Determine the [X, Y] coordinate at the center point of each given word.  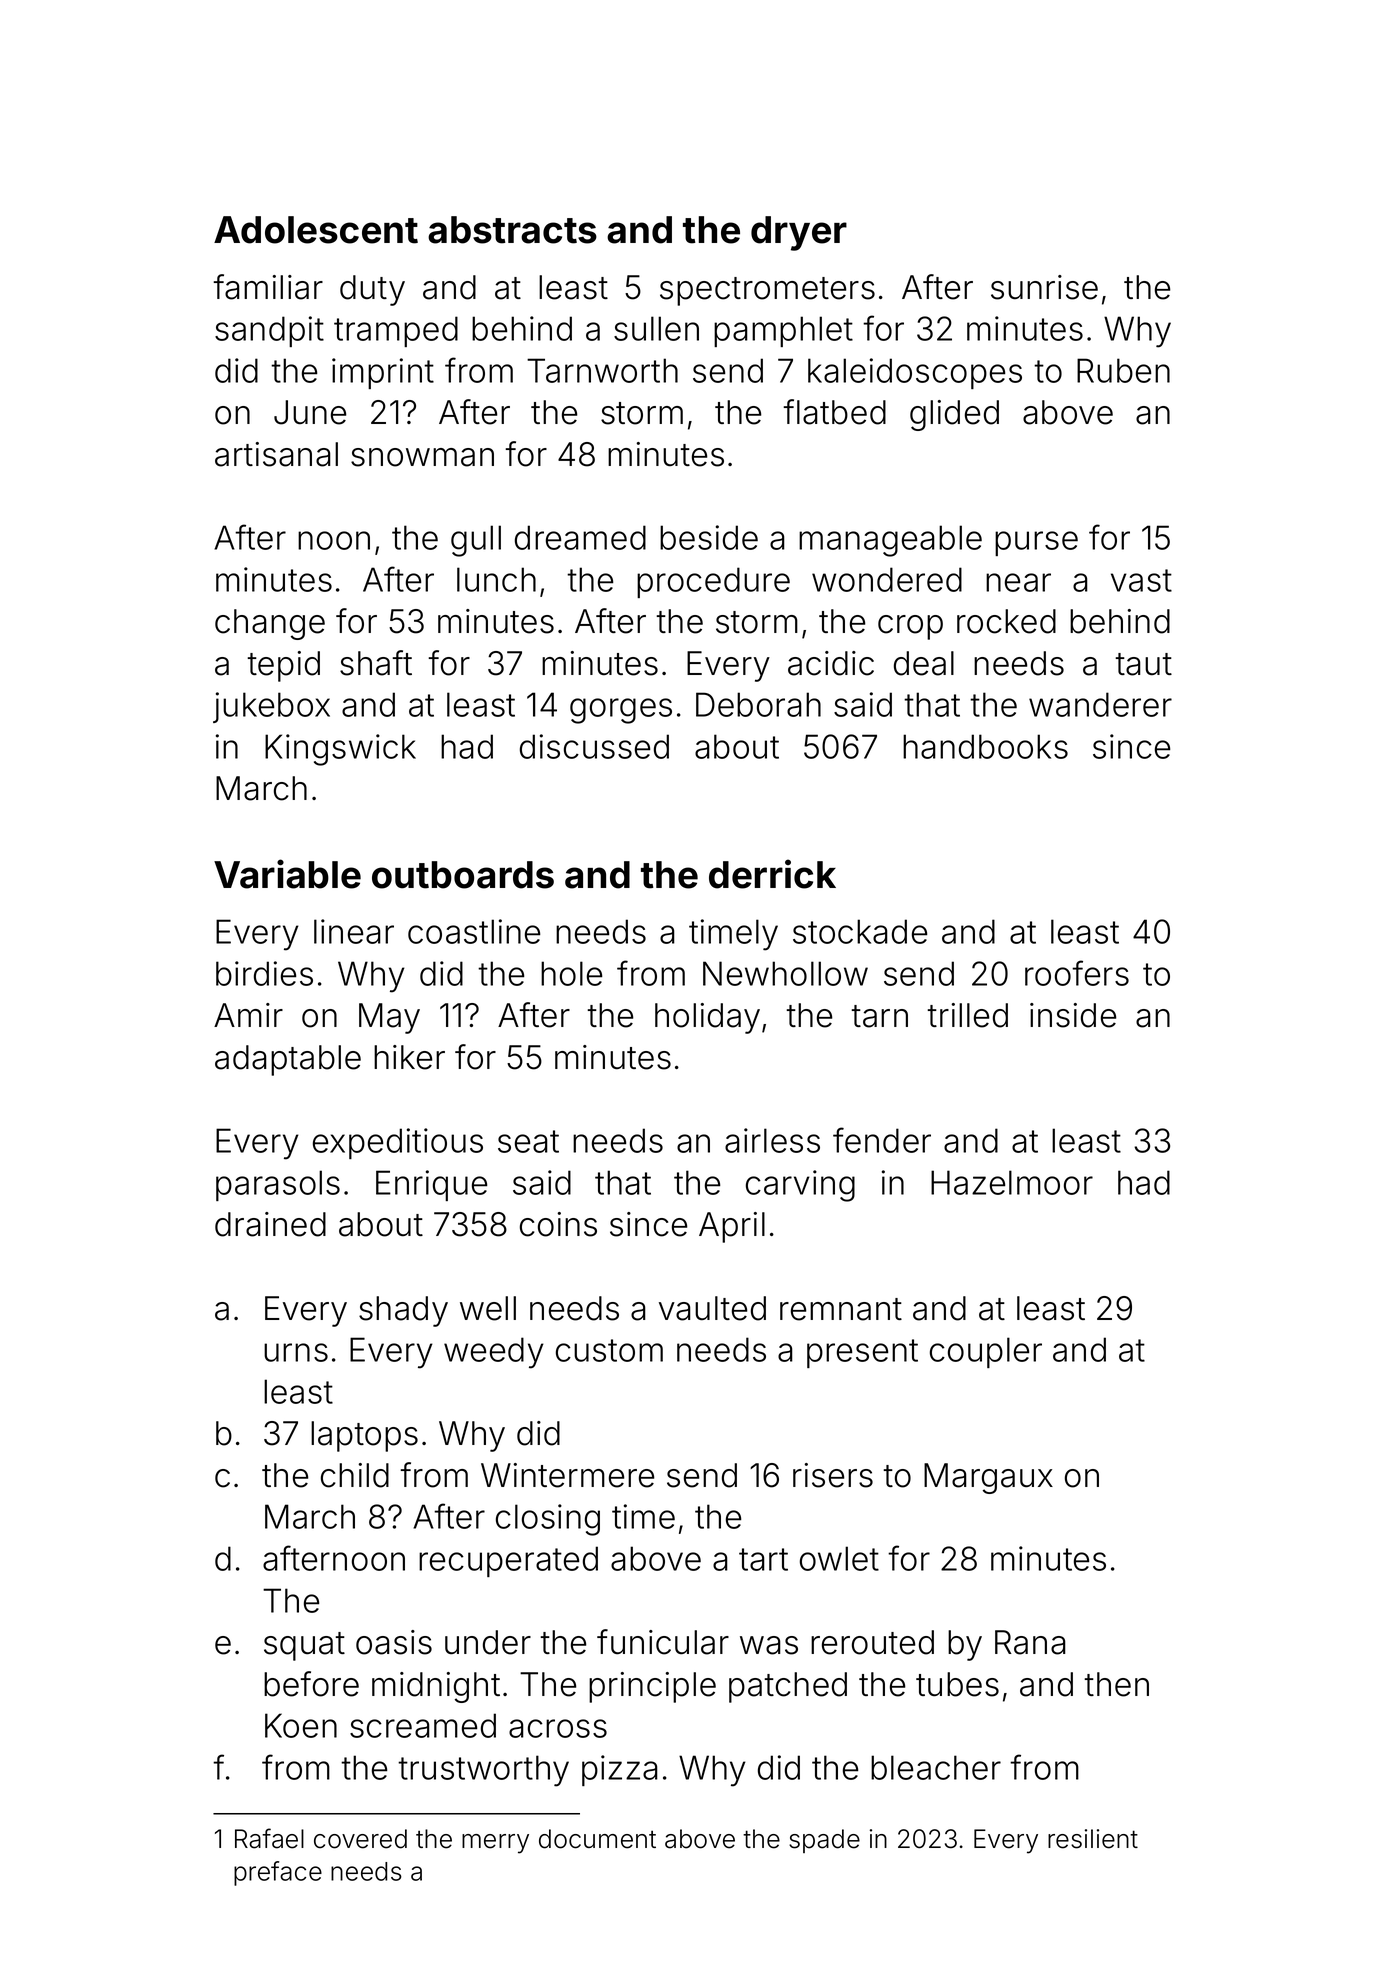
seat [528, 1141]
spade [824, 1841]
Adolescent [316, 230]
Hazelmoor [1012, 1182]
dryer [799, 233]
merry [495, 1844]
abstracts [512, 230]
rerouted [872, 1642]
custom [609, 1350]
